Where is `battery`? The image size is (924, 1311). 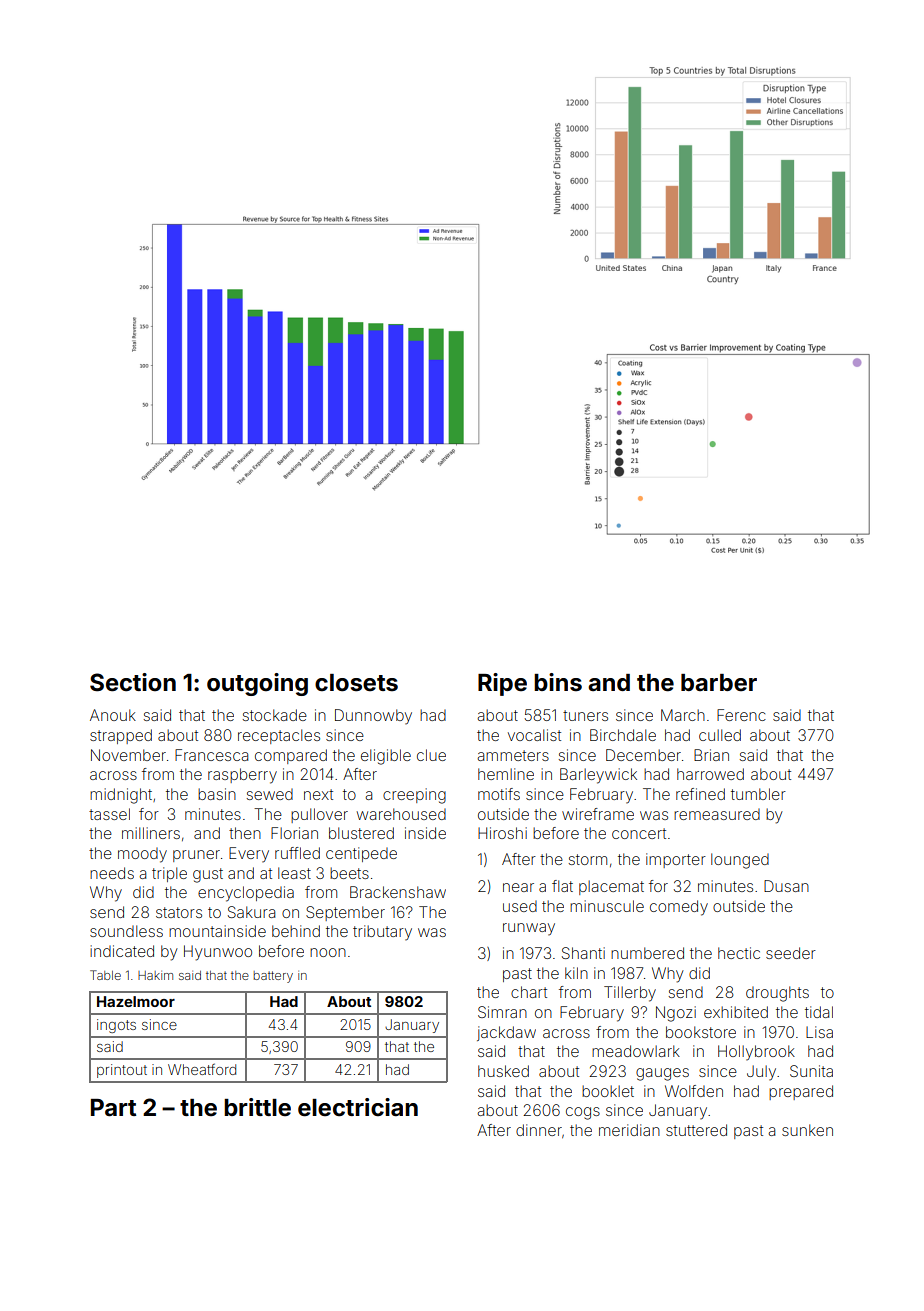 battery is located at coordinates (273, 977).
